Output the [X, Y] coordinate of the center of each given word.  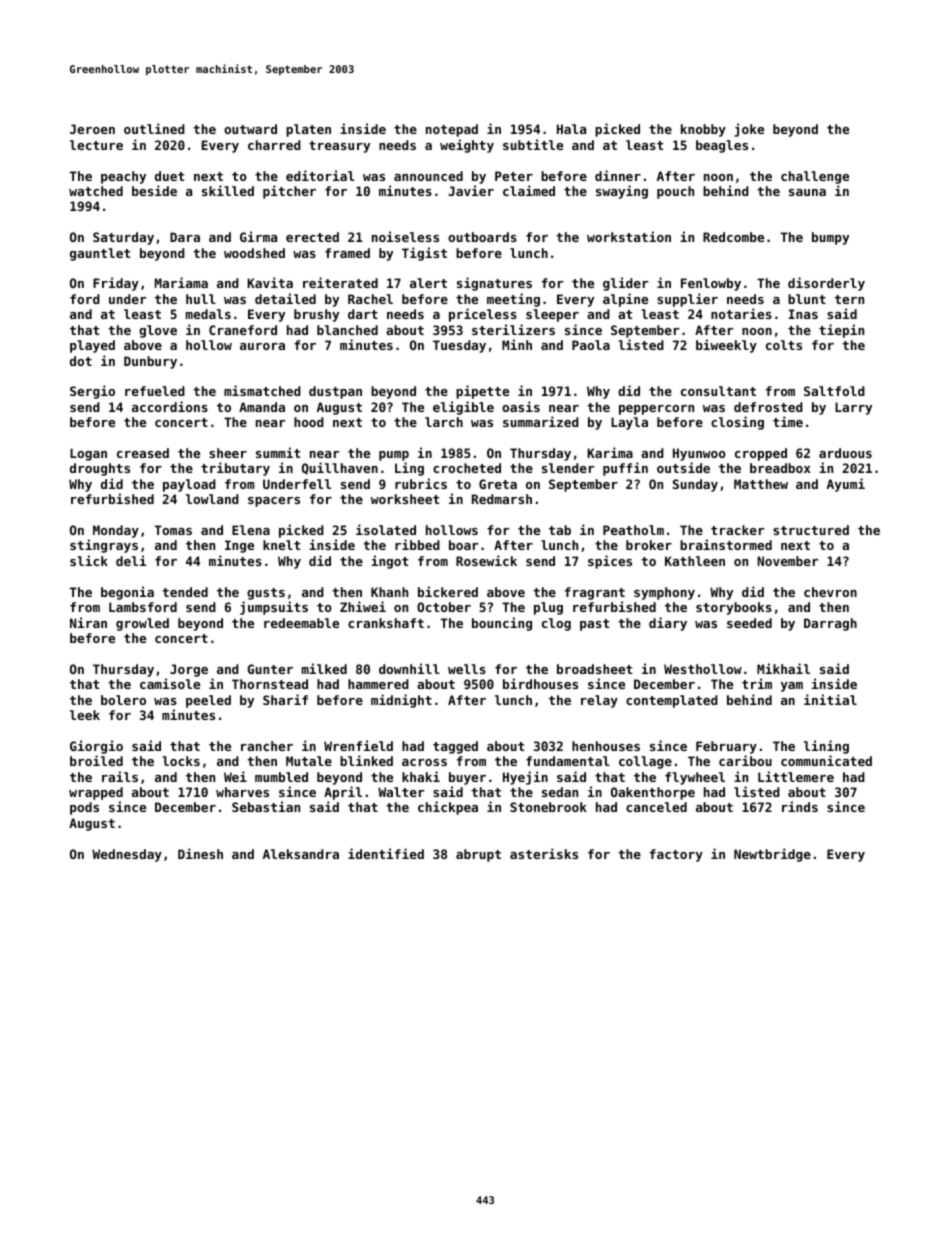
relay [599, 701]
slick [89, 560]
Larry [853, 408]
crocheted [467, 468]
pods [84, 808]
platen [308, 130]
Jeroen [92, 129]
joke [749, 130]
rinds [800, 806]
